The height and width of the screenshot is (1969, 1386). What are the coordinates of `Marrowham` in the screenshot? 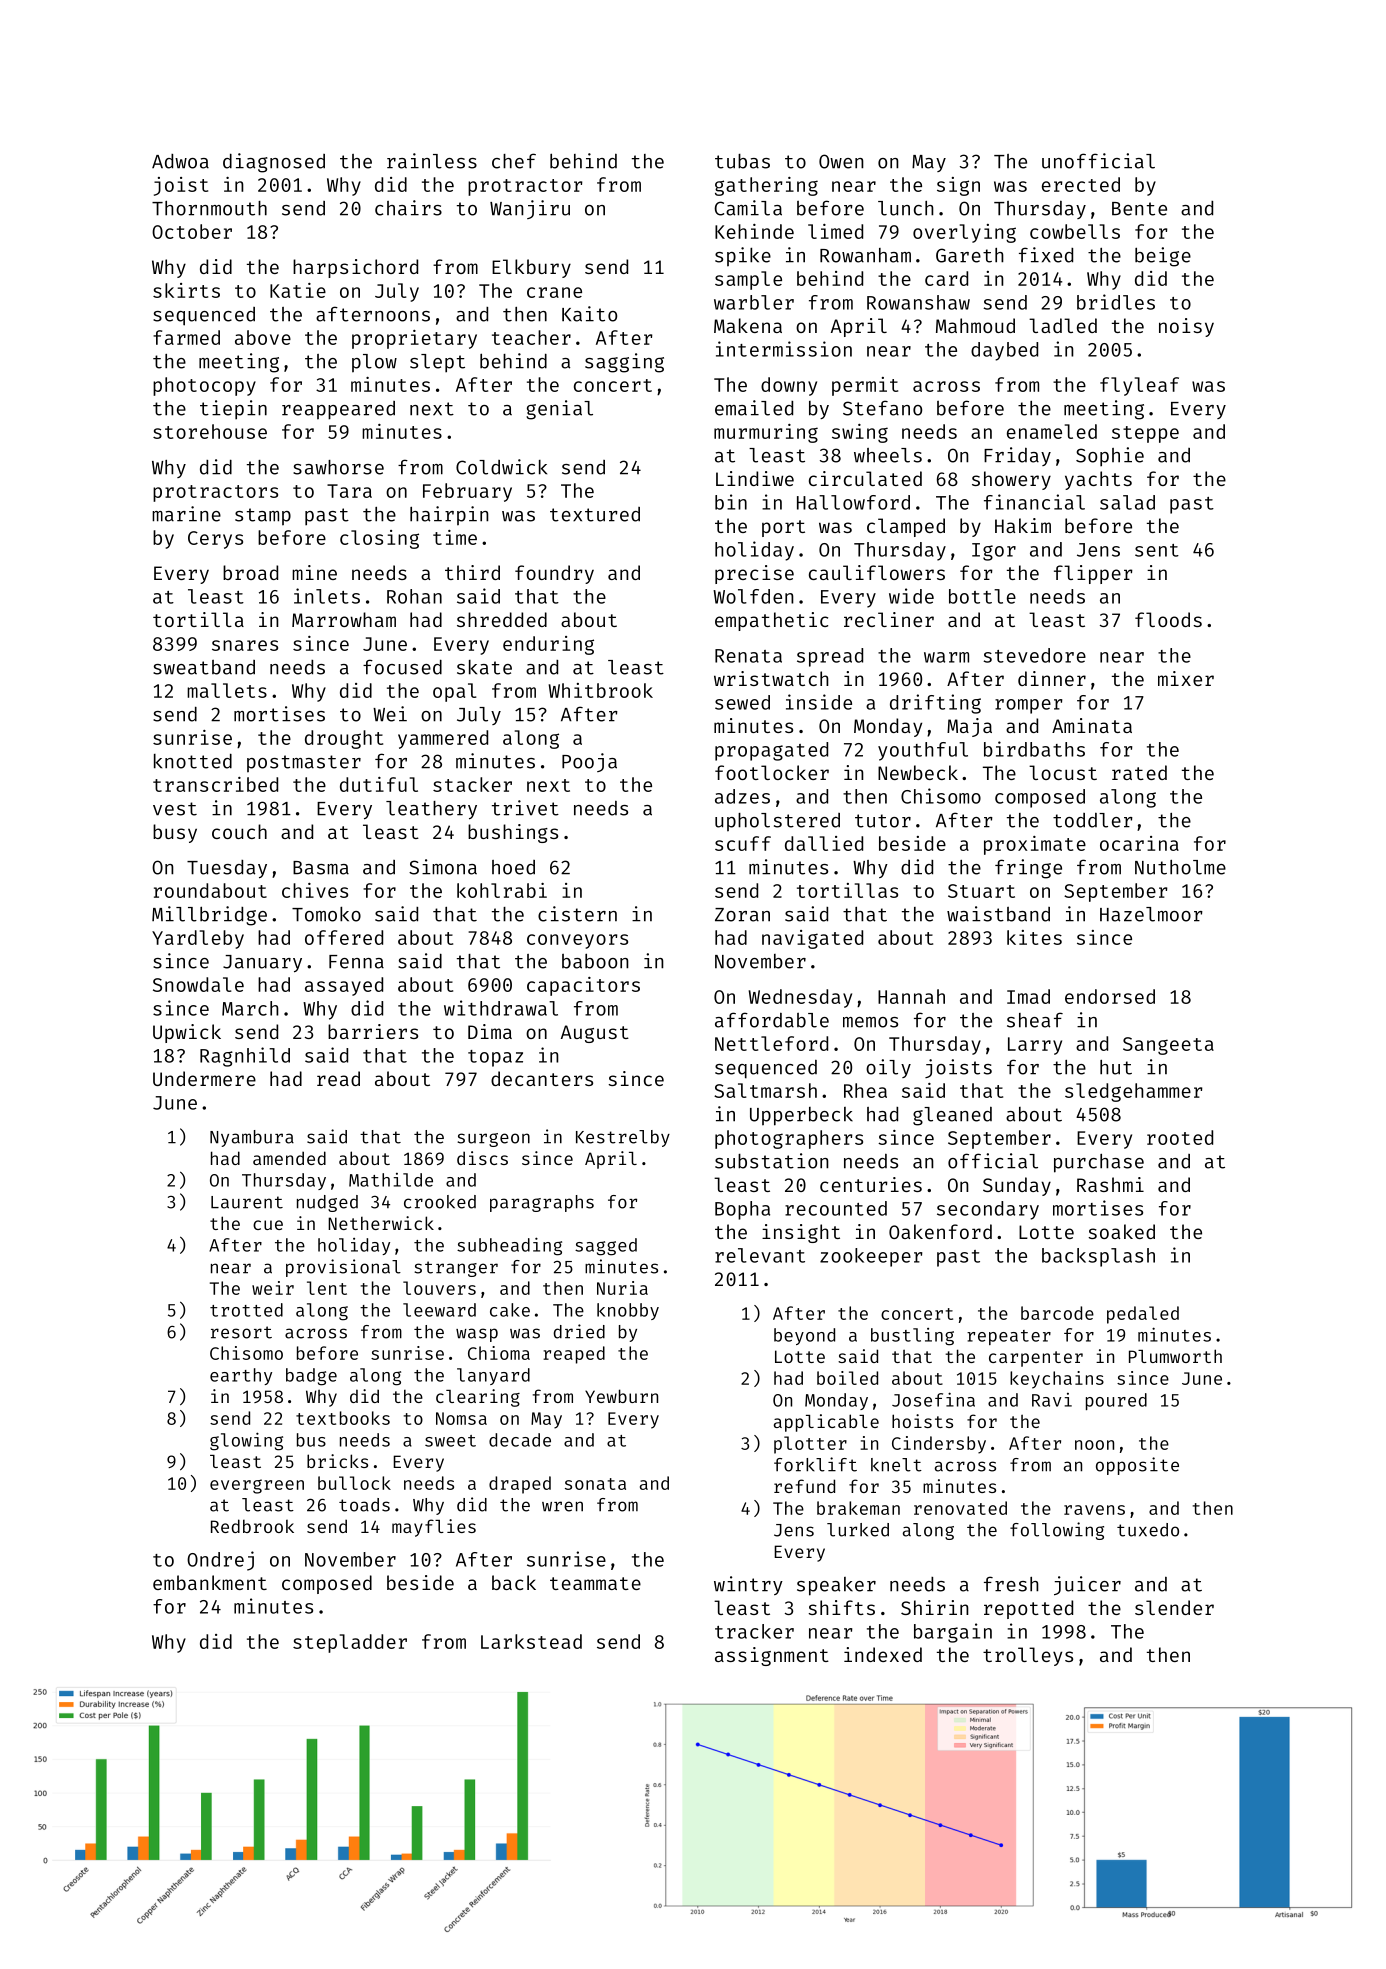 It's located at (344, 619).
